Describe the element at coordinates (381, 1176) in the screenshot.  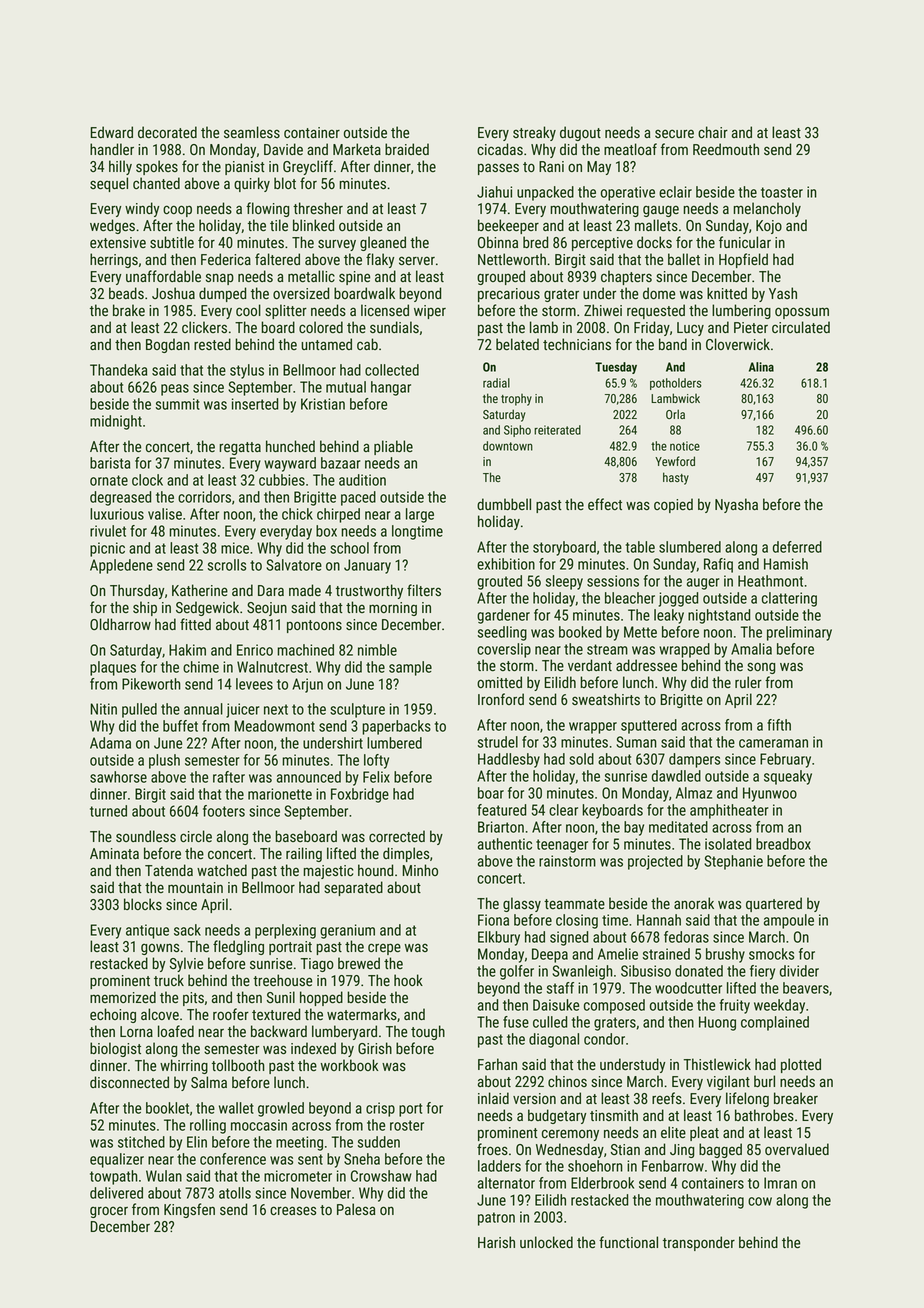
I see `Crowshaw` at that location.
